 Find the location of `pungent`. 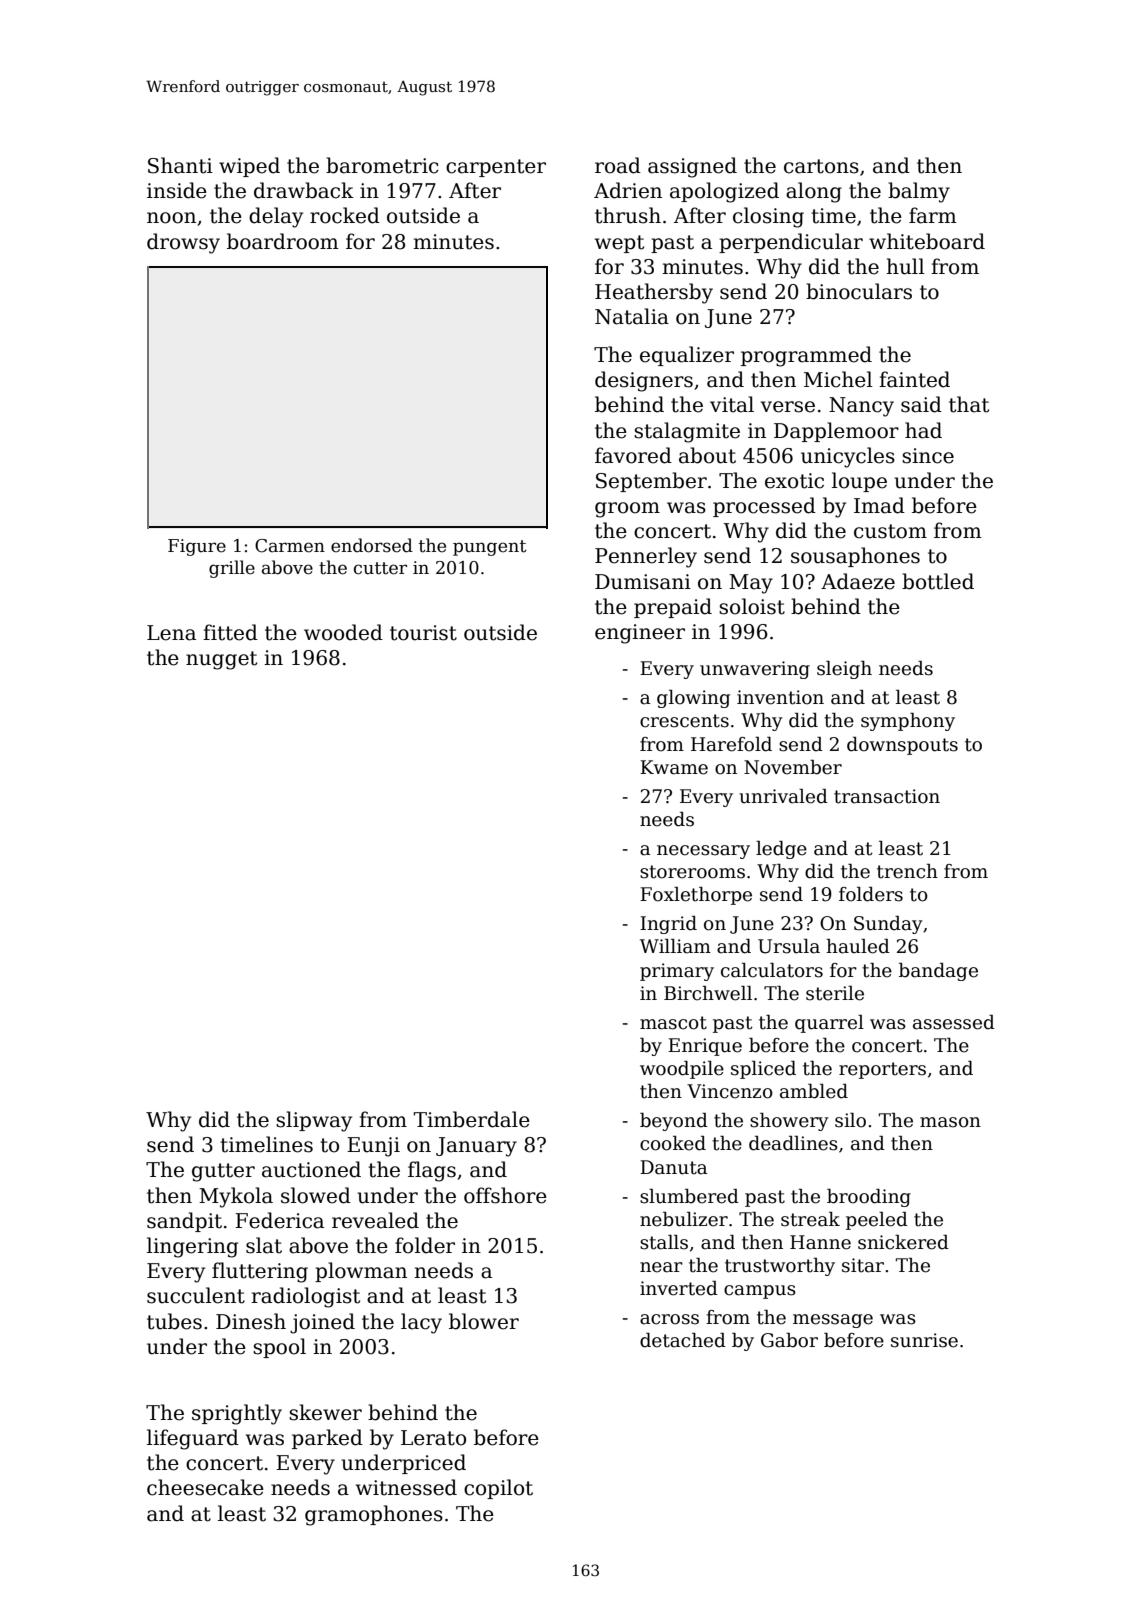

pungent is located at coordinates (489, 548).
